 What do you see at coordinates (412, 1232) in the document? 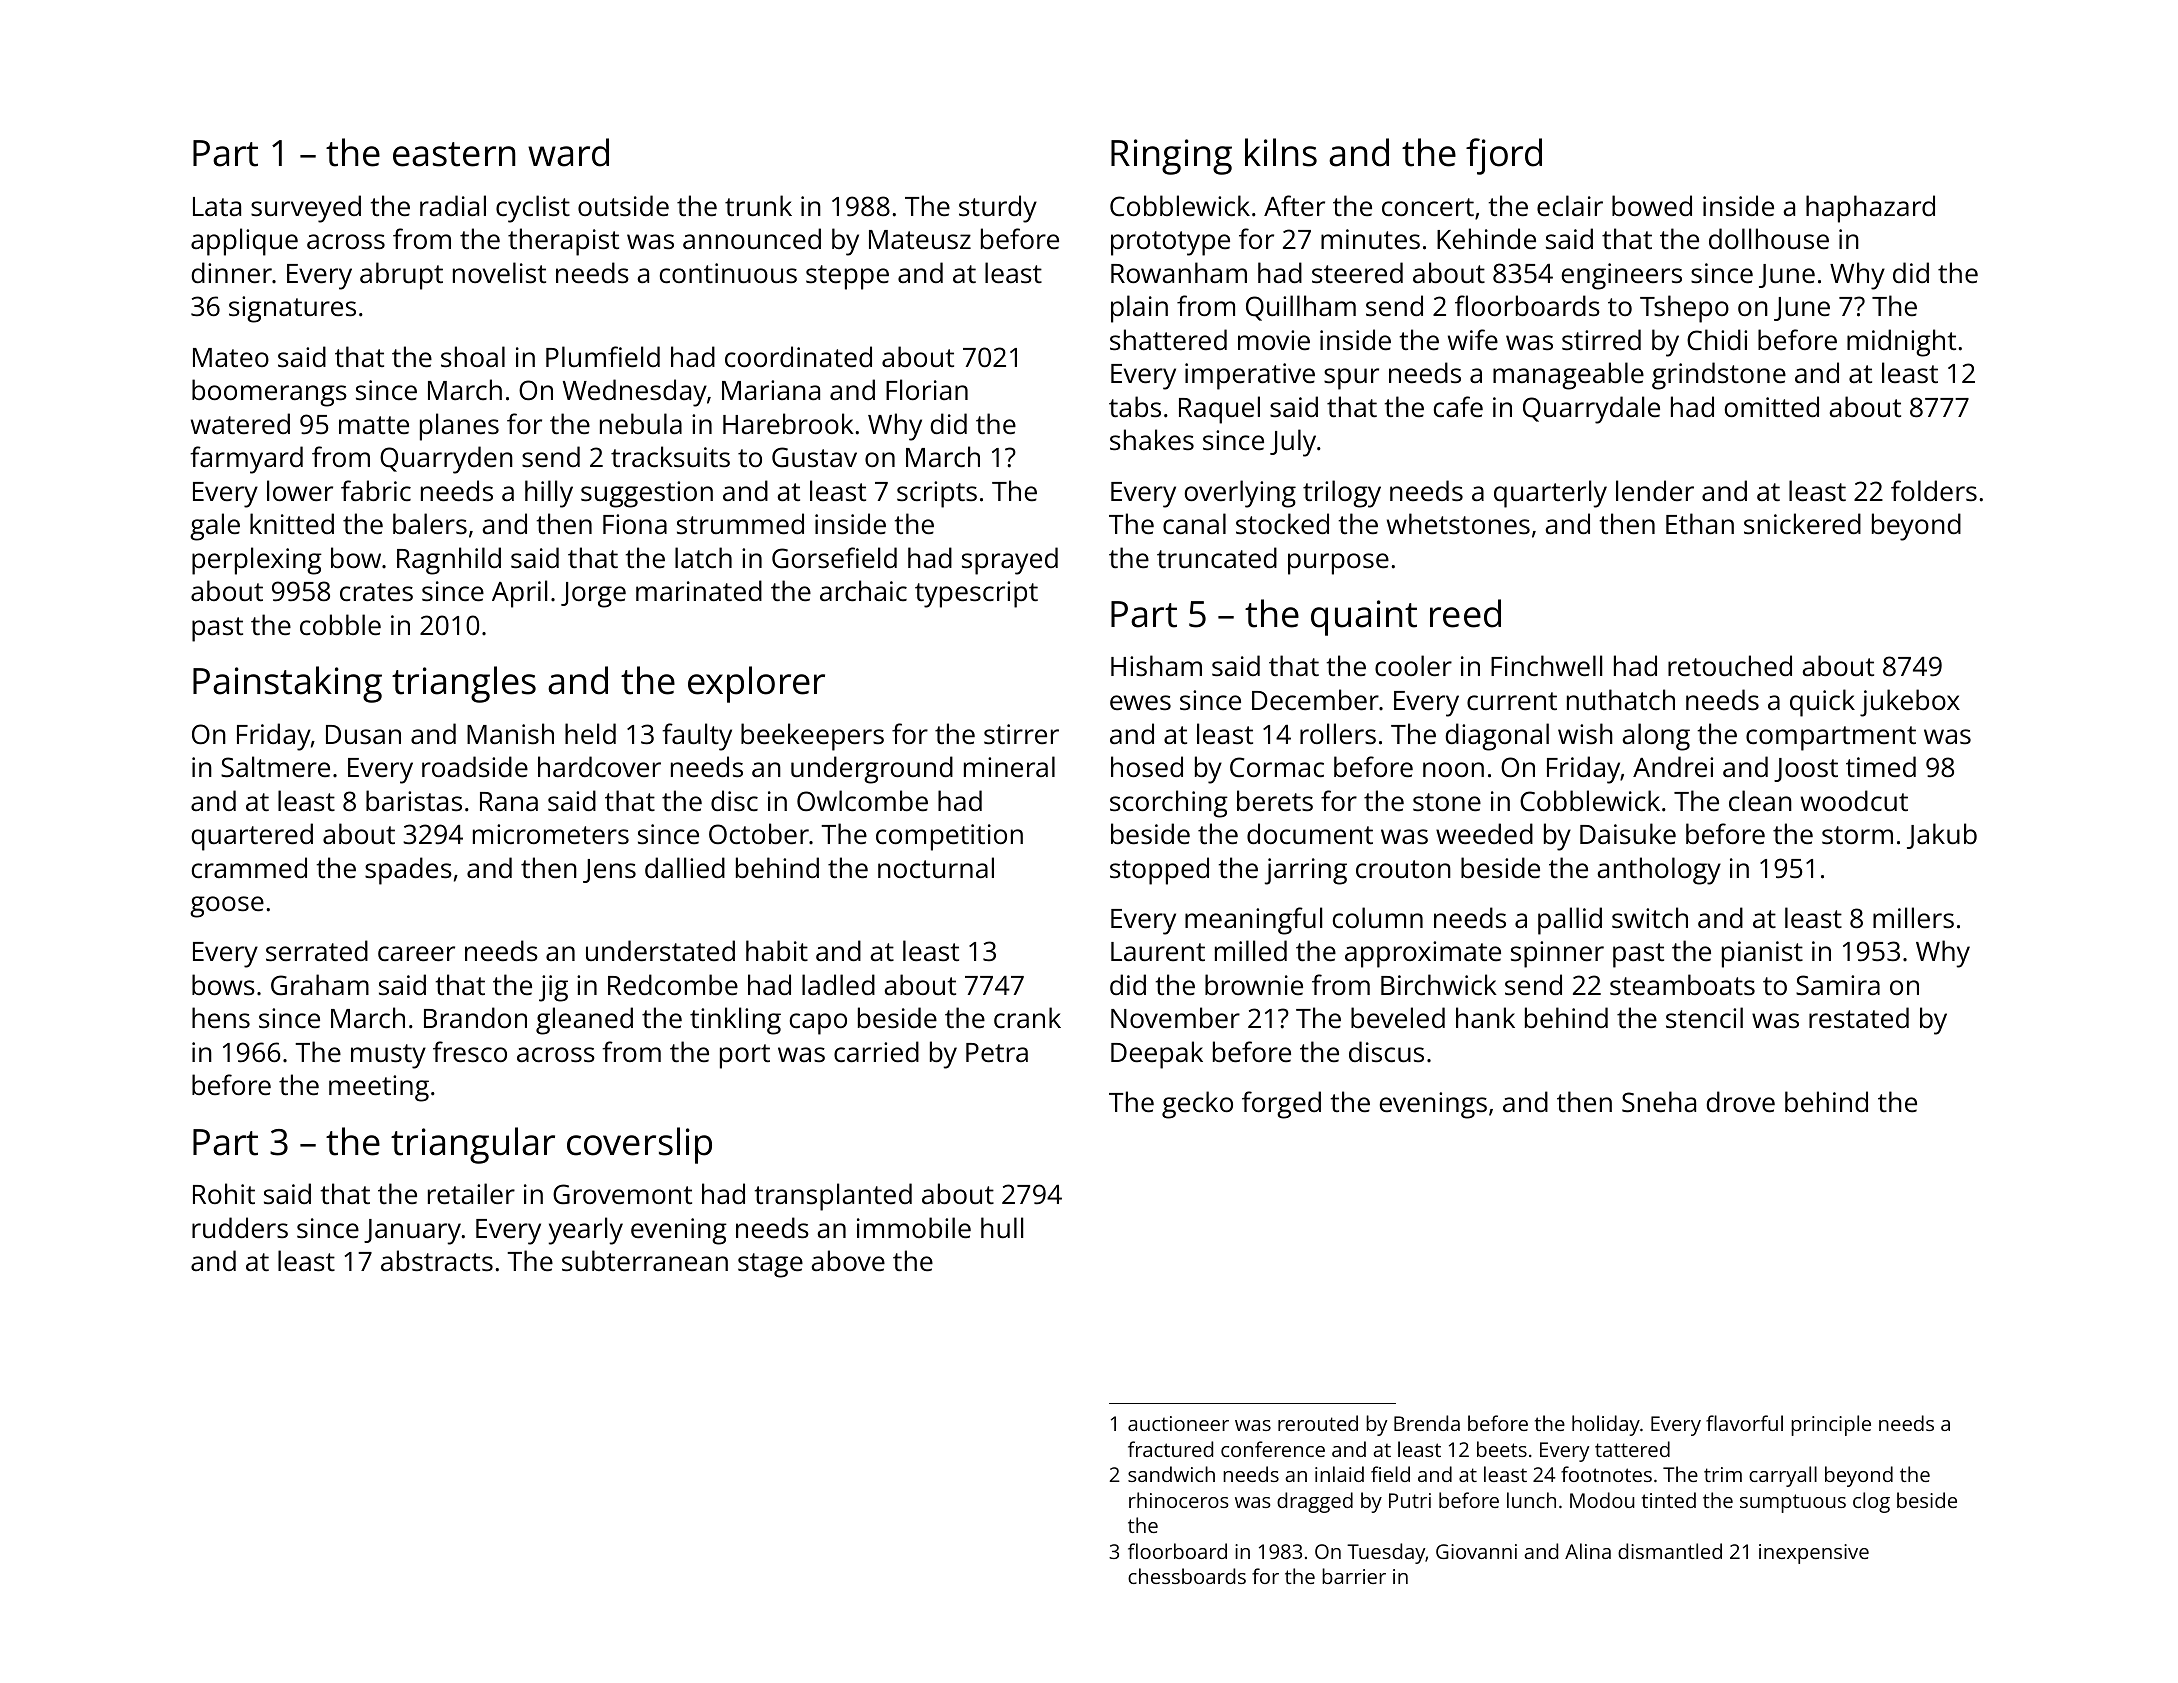
I see `January` at bounding box center [412, 1232].
